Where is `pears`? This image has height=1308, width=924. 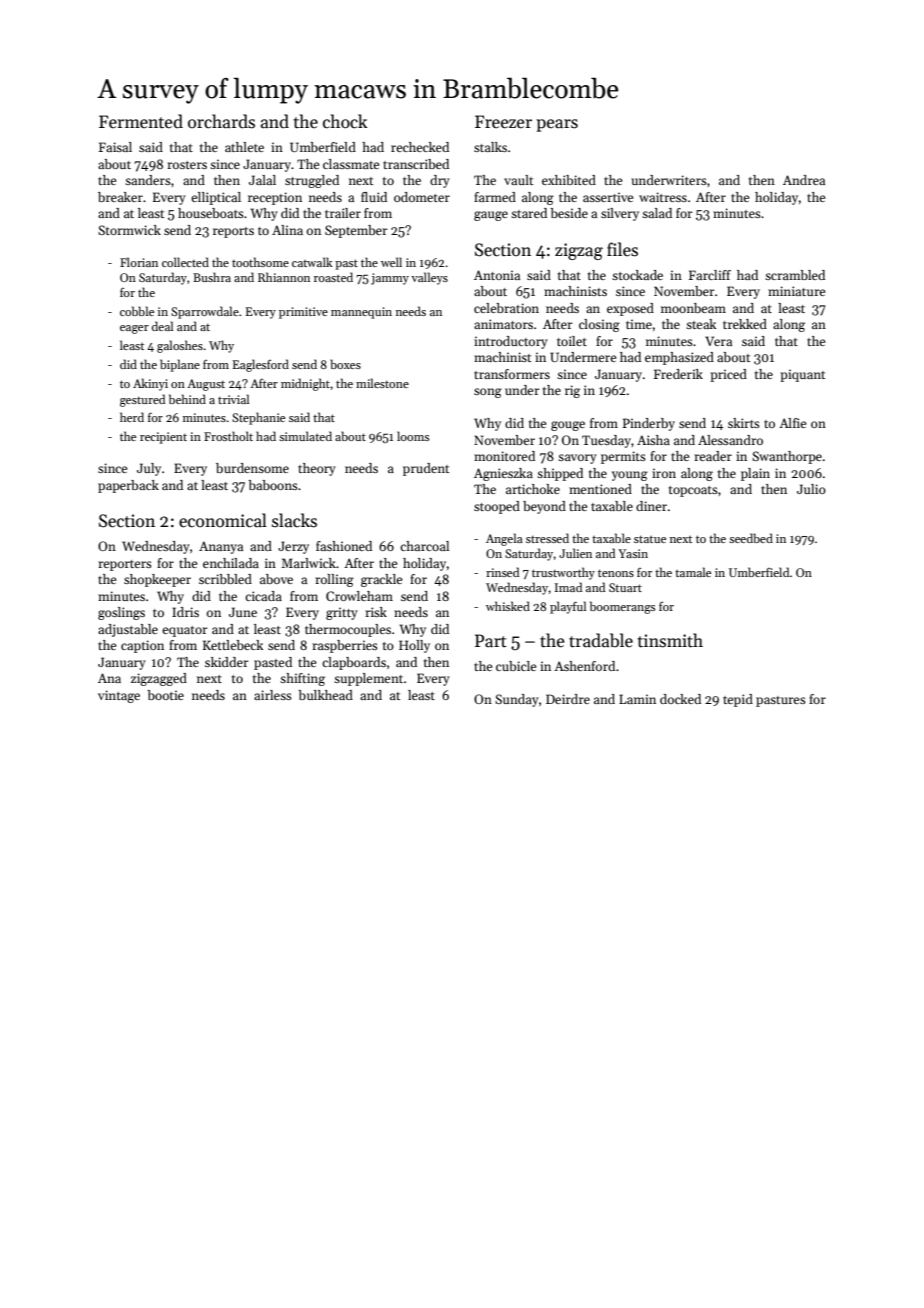 pears is located at coordinates (557, 125).
